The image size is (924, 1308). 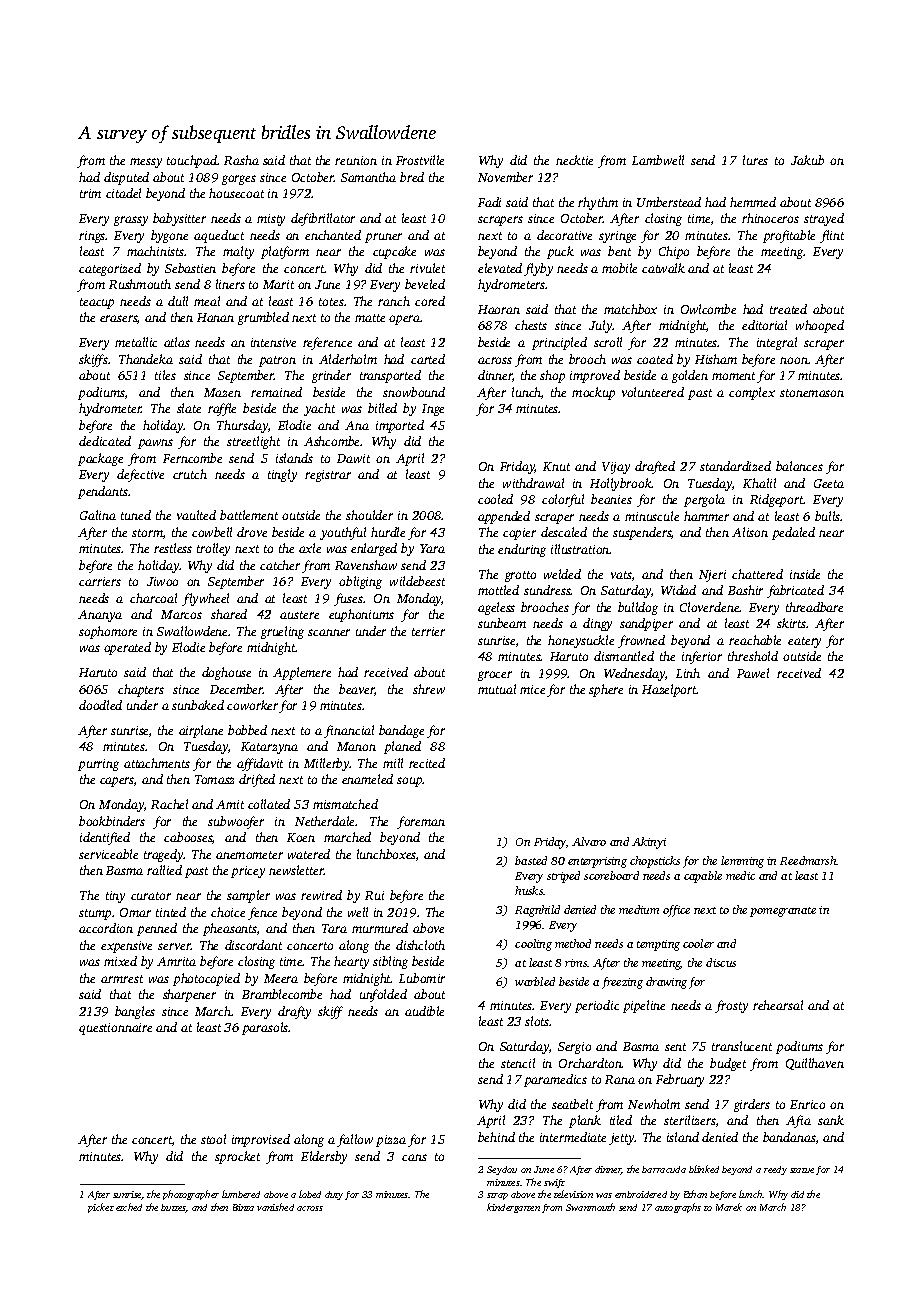 I want to click on misty, so click(x=271, y=220).
